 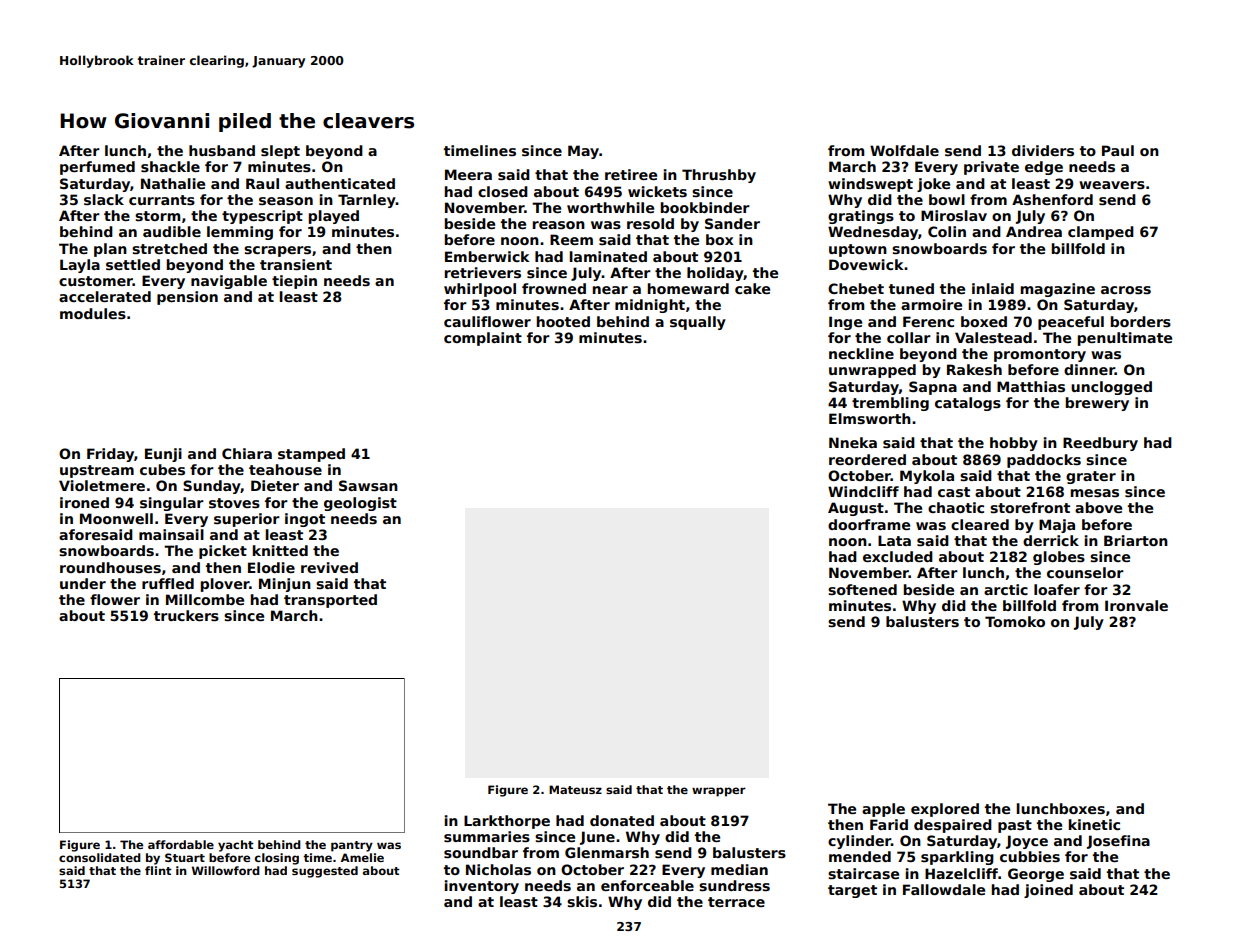 I want to click on Wolfdale, so click(x=904, y=150).
